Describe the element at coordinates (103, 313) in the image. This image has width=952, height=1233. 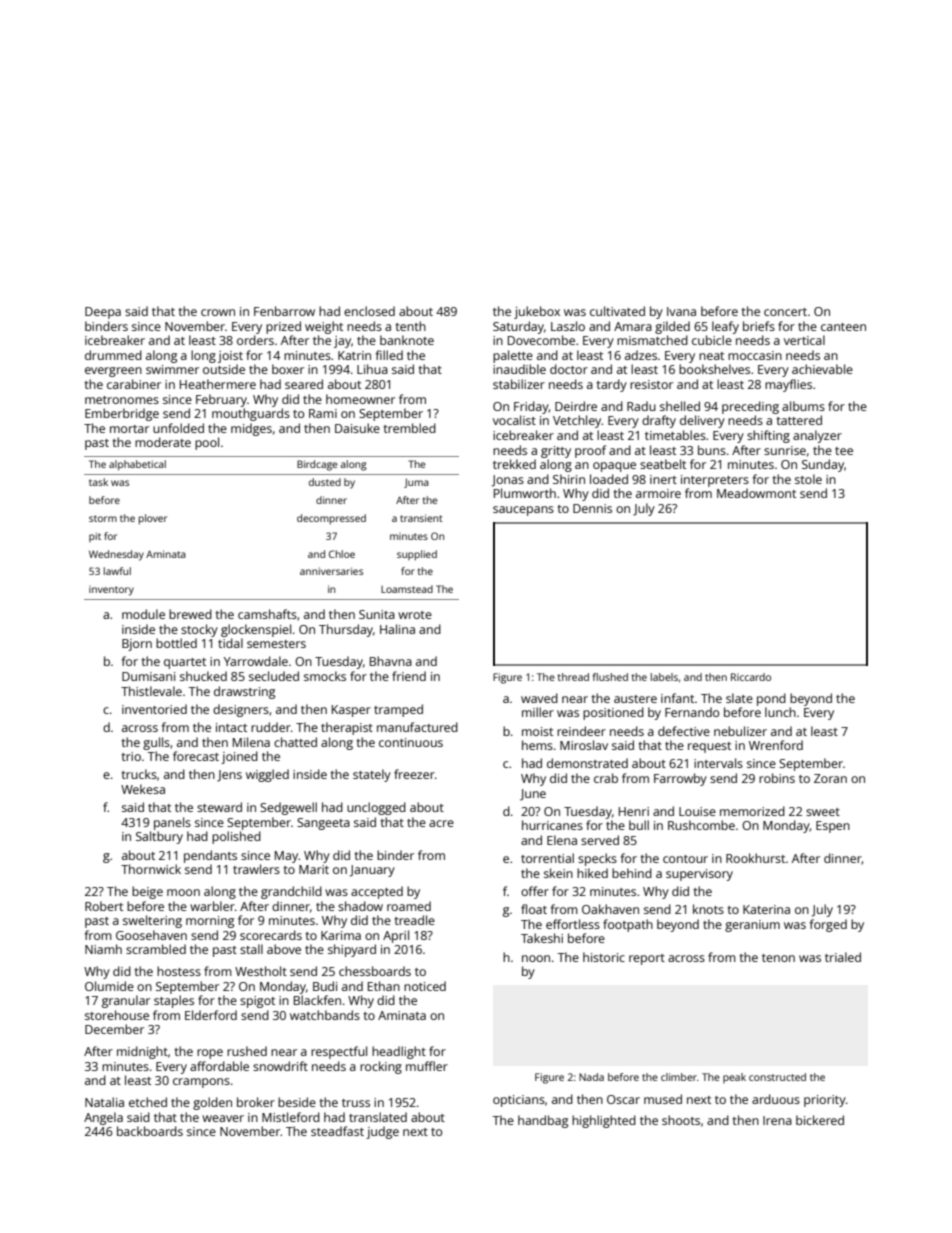
I see `Deepa` at that location.
